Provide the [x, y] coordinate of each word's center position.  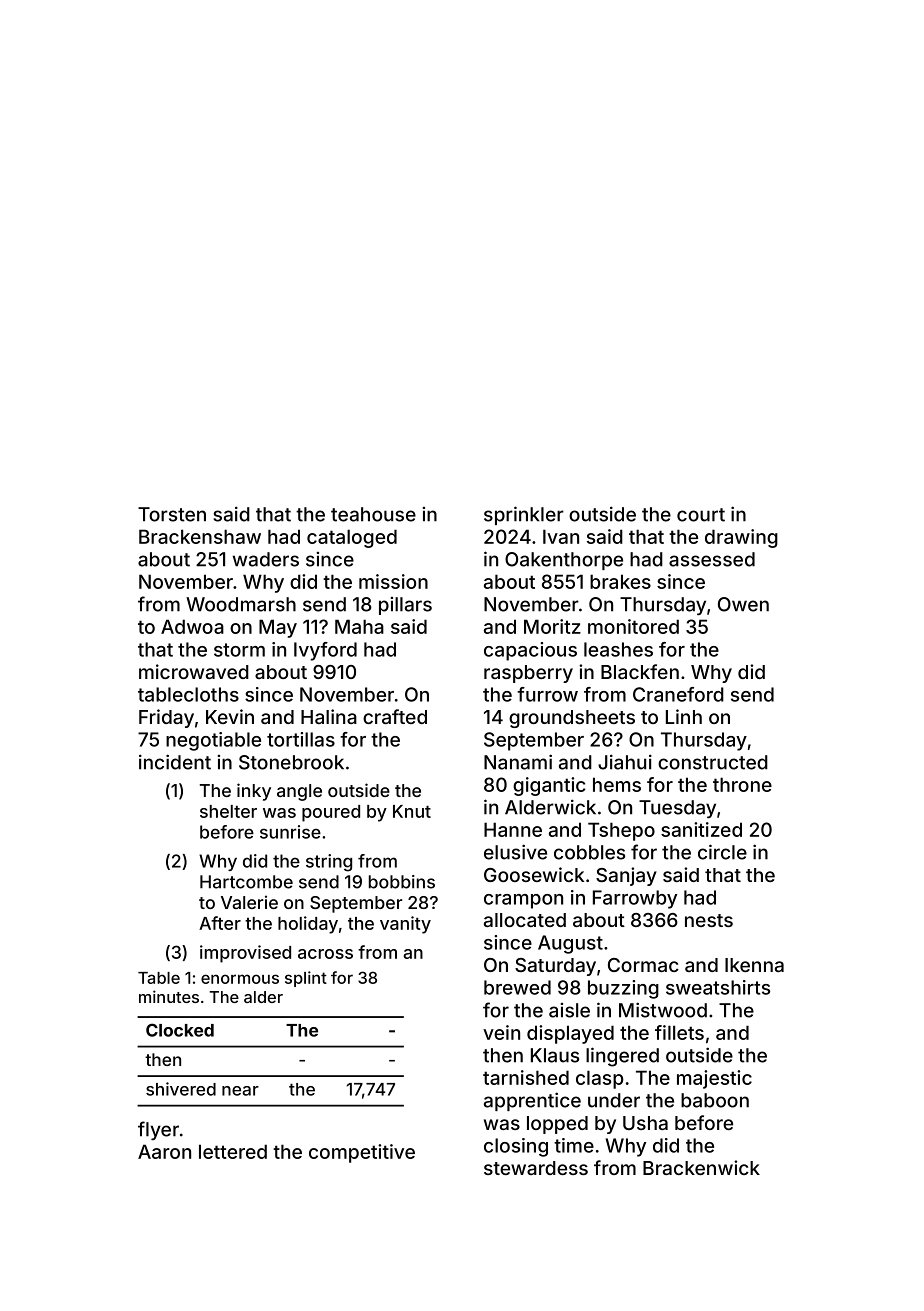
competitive [362, 1153]
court [701, 515]
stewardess [536, 1168]
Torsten [172, 514]
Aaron [164, 1151]
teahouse [373, 514]
